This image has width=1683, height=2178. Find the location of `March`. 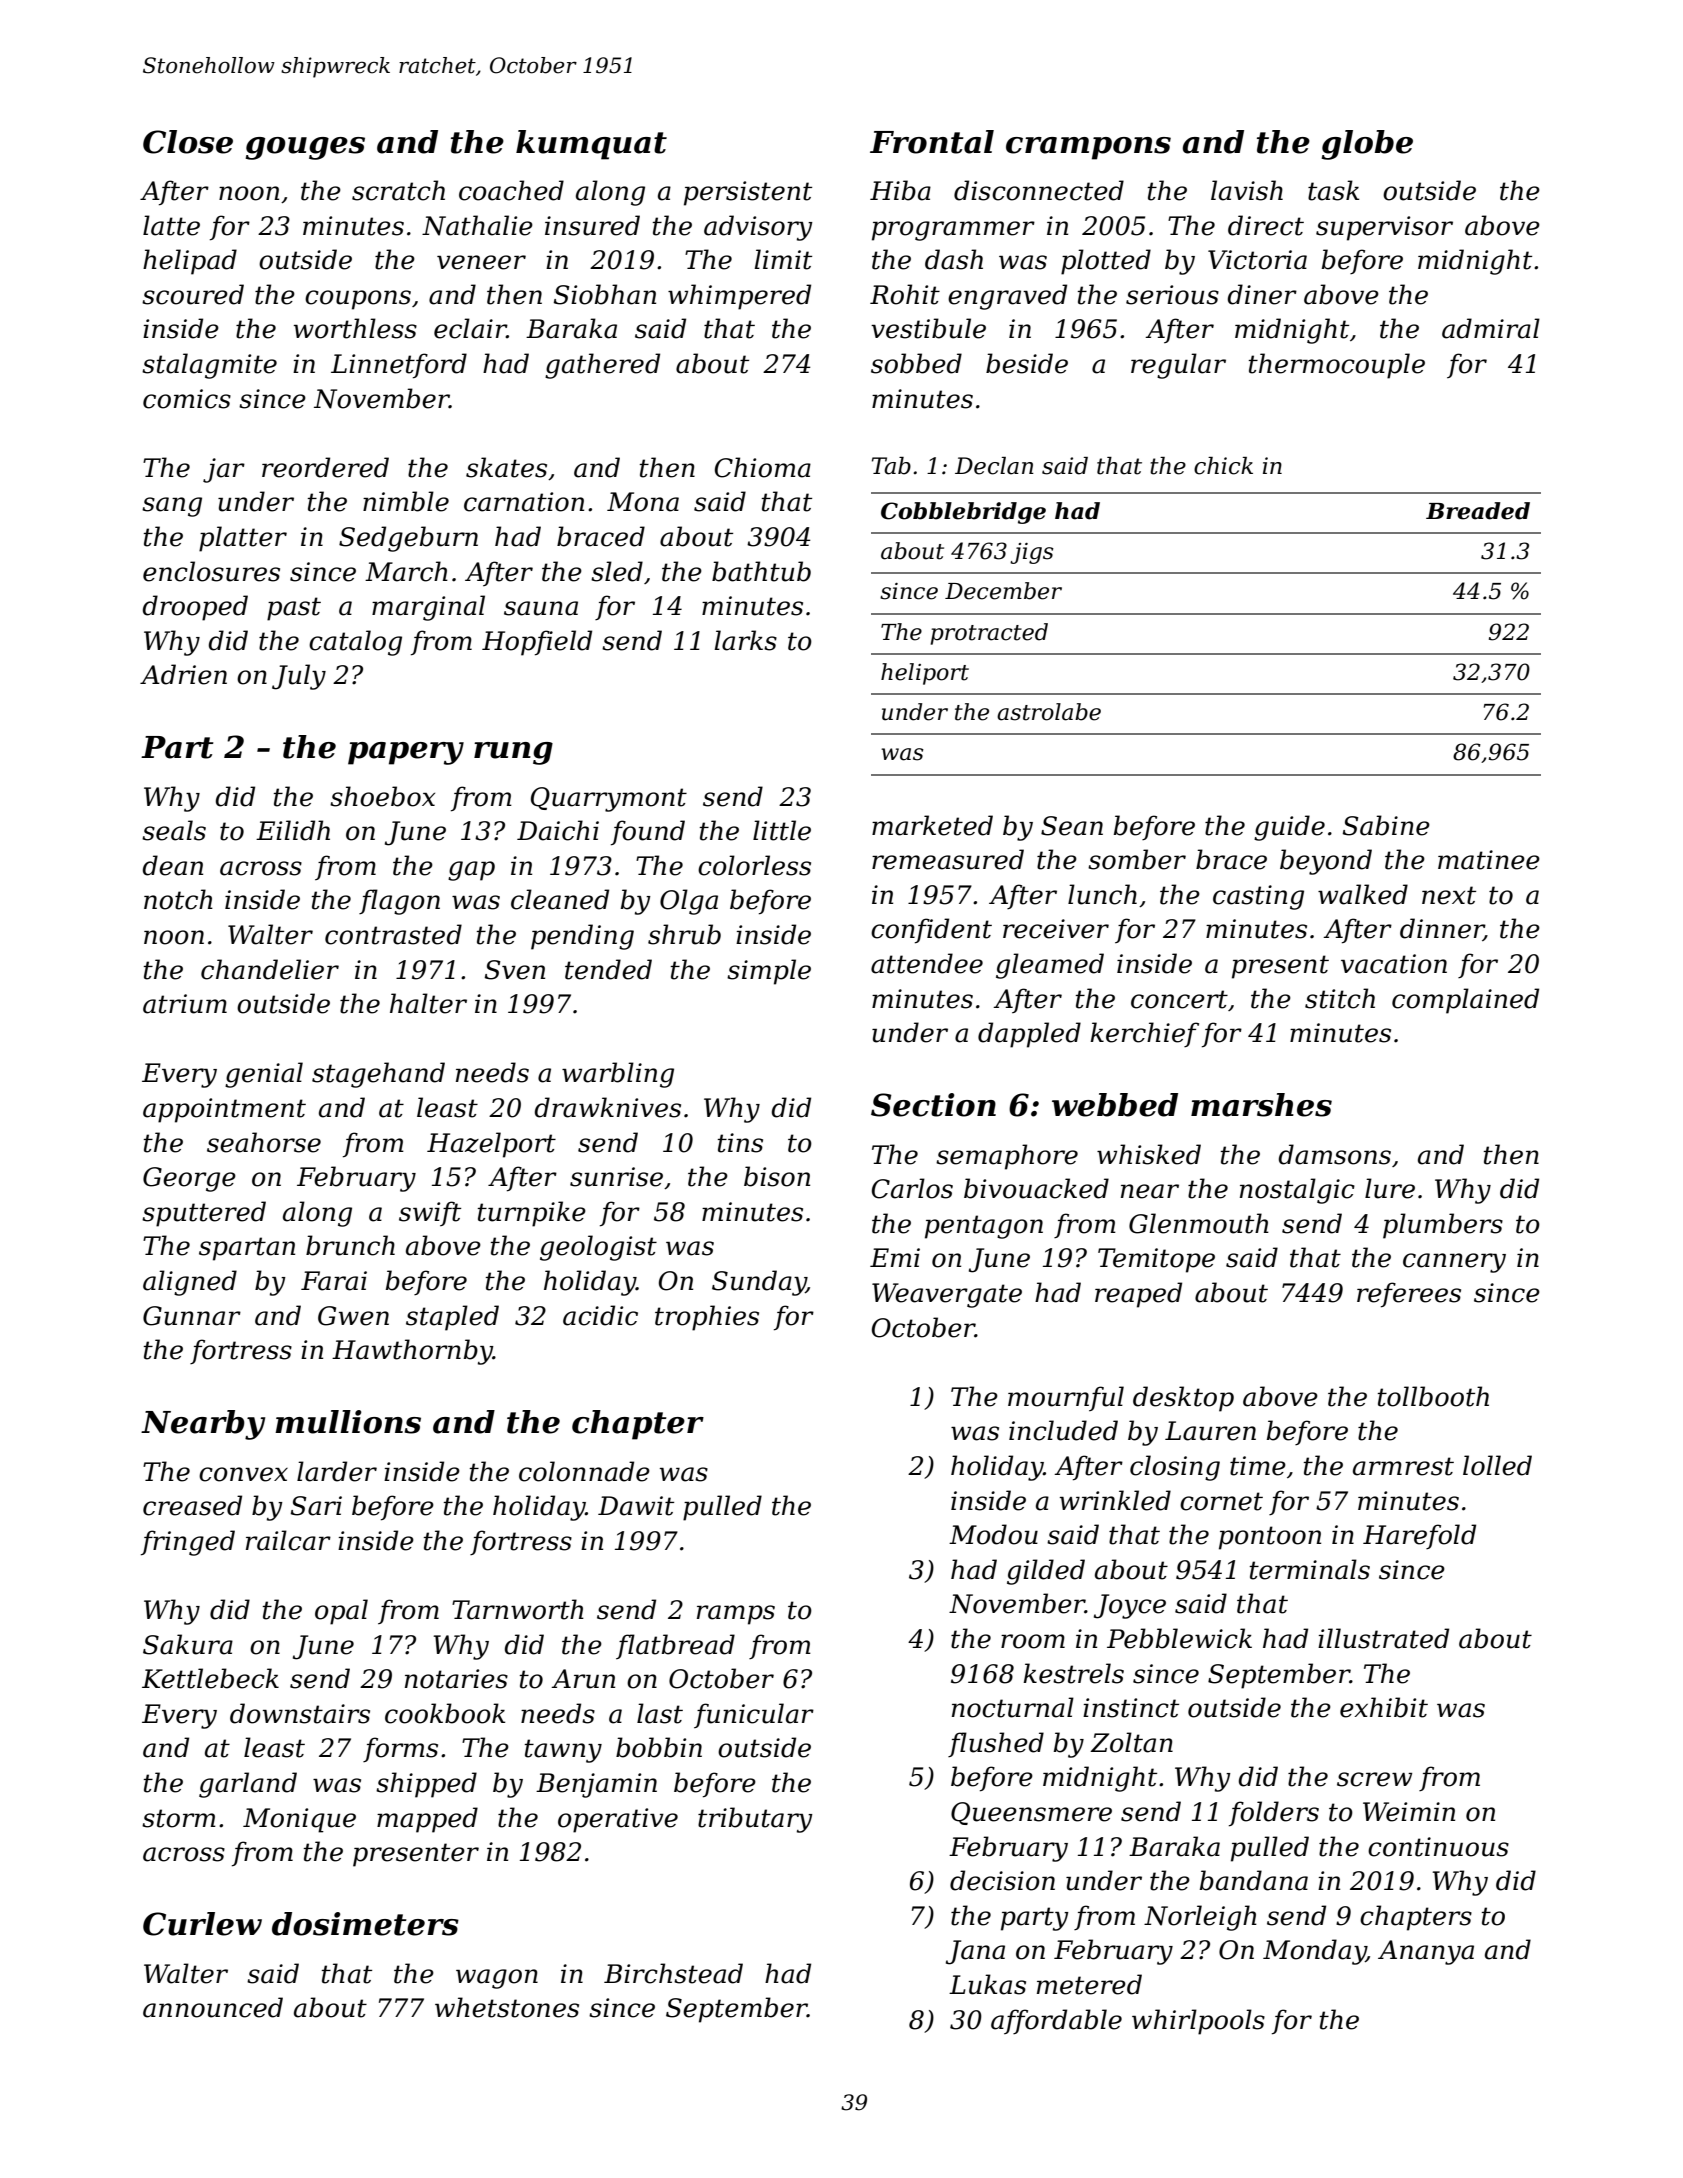

March is located at coordinates (406, 571).
